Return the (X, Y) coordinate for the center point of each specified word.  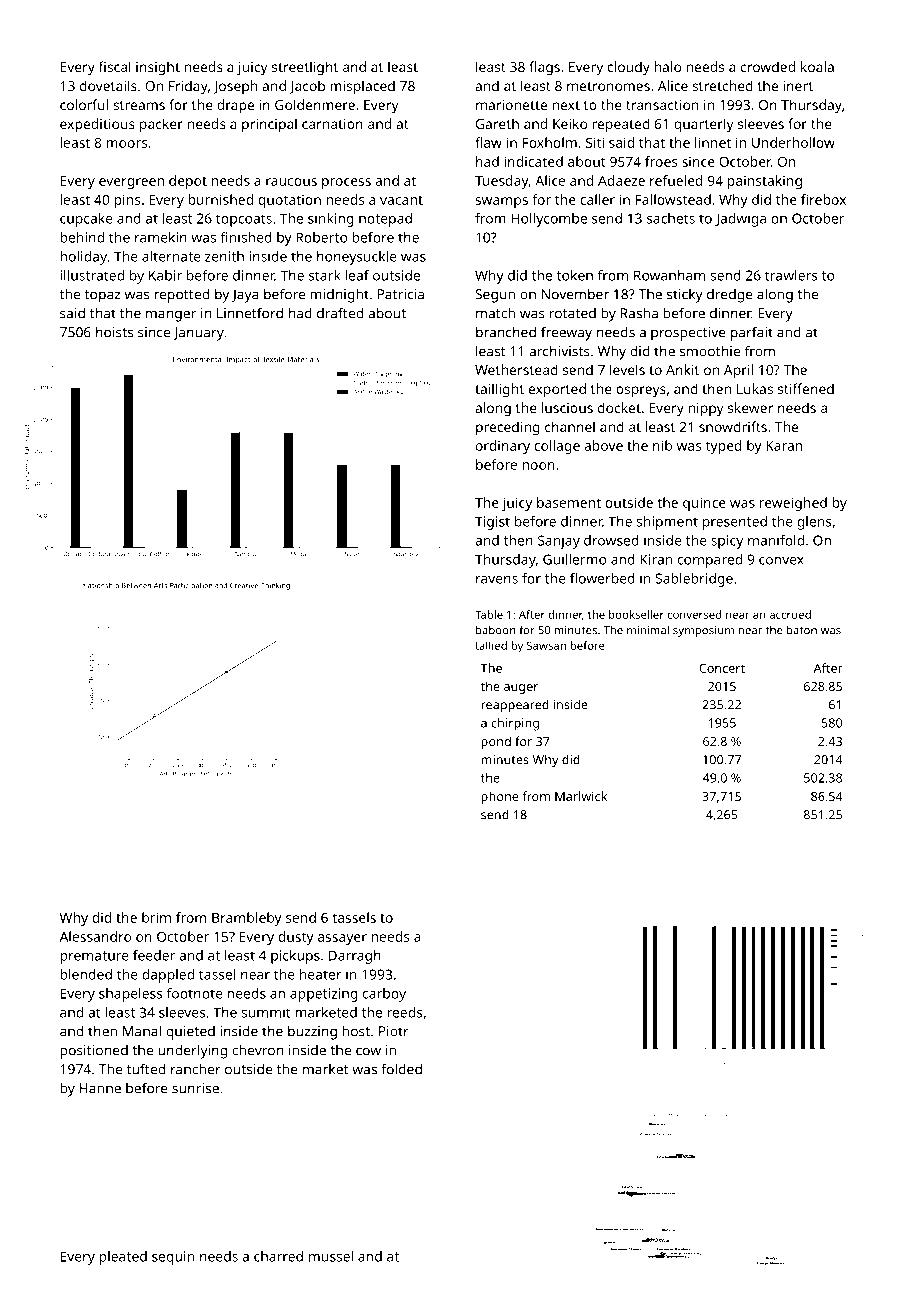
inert (798, 86)
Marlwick (581, 796)
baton (802, 630)
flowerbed (602, 578)
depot (188, 182)
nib (662, 445)
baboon (496, 630)
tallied (491, 645)
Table (489, 614)
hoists (114, 332)
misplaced (362, 87)
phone (499, 797)
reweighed (793, 504)
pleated (123, 1258)
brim (156, 917)
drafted (340, 313)
